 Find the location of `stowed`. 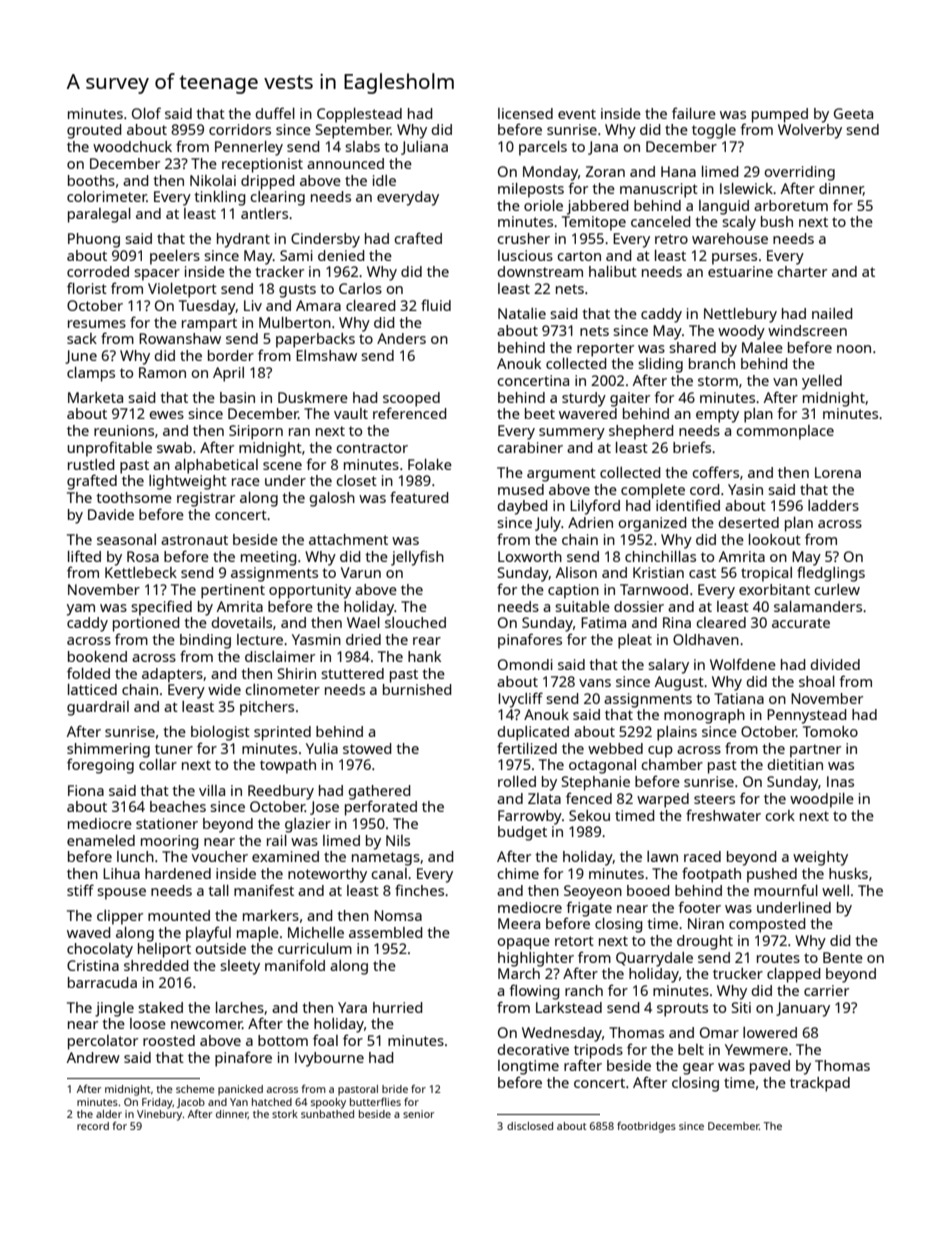

stowed is located at coordinates (367, 748).
